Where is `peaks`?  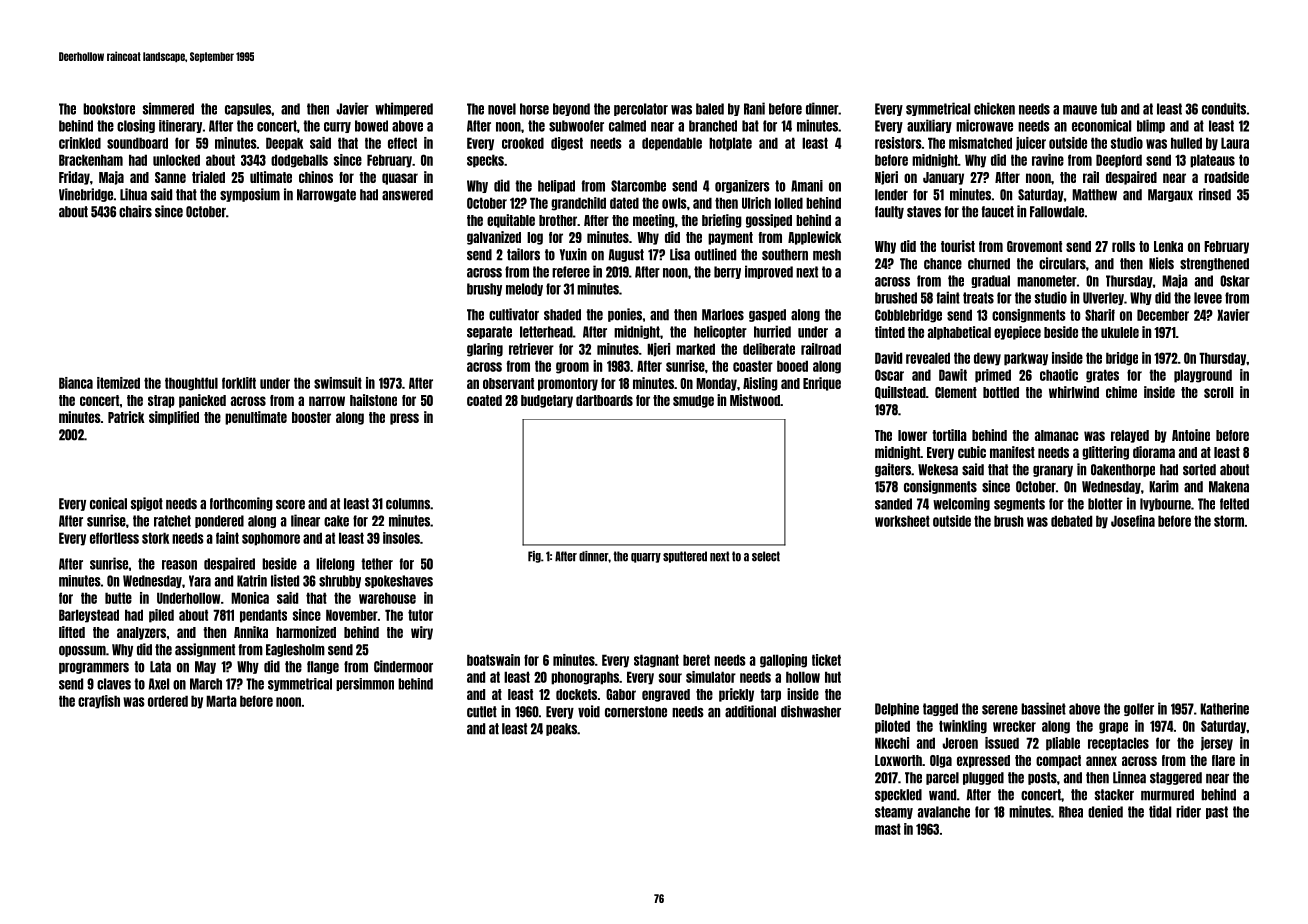
peaks is located at coordinates (561, 729).
